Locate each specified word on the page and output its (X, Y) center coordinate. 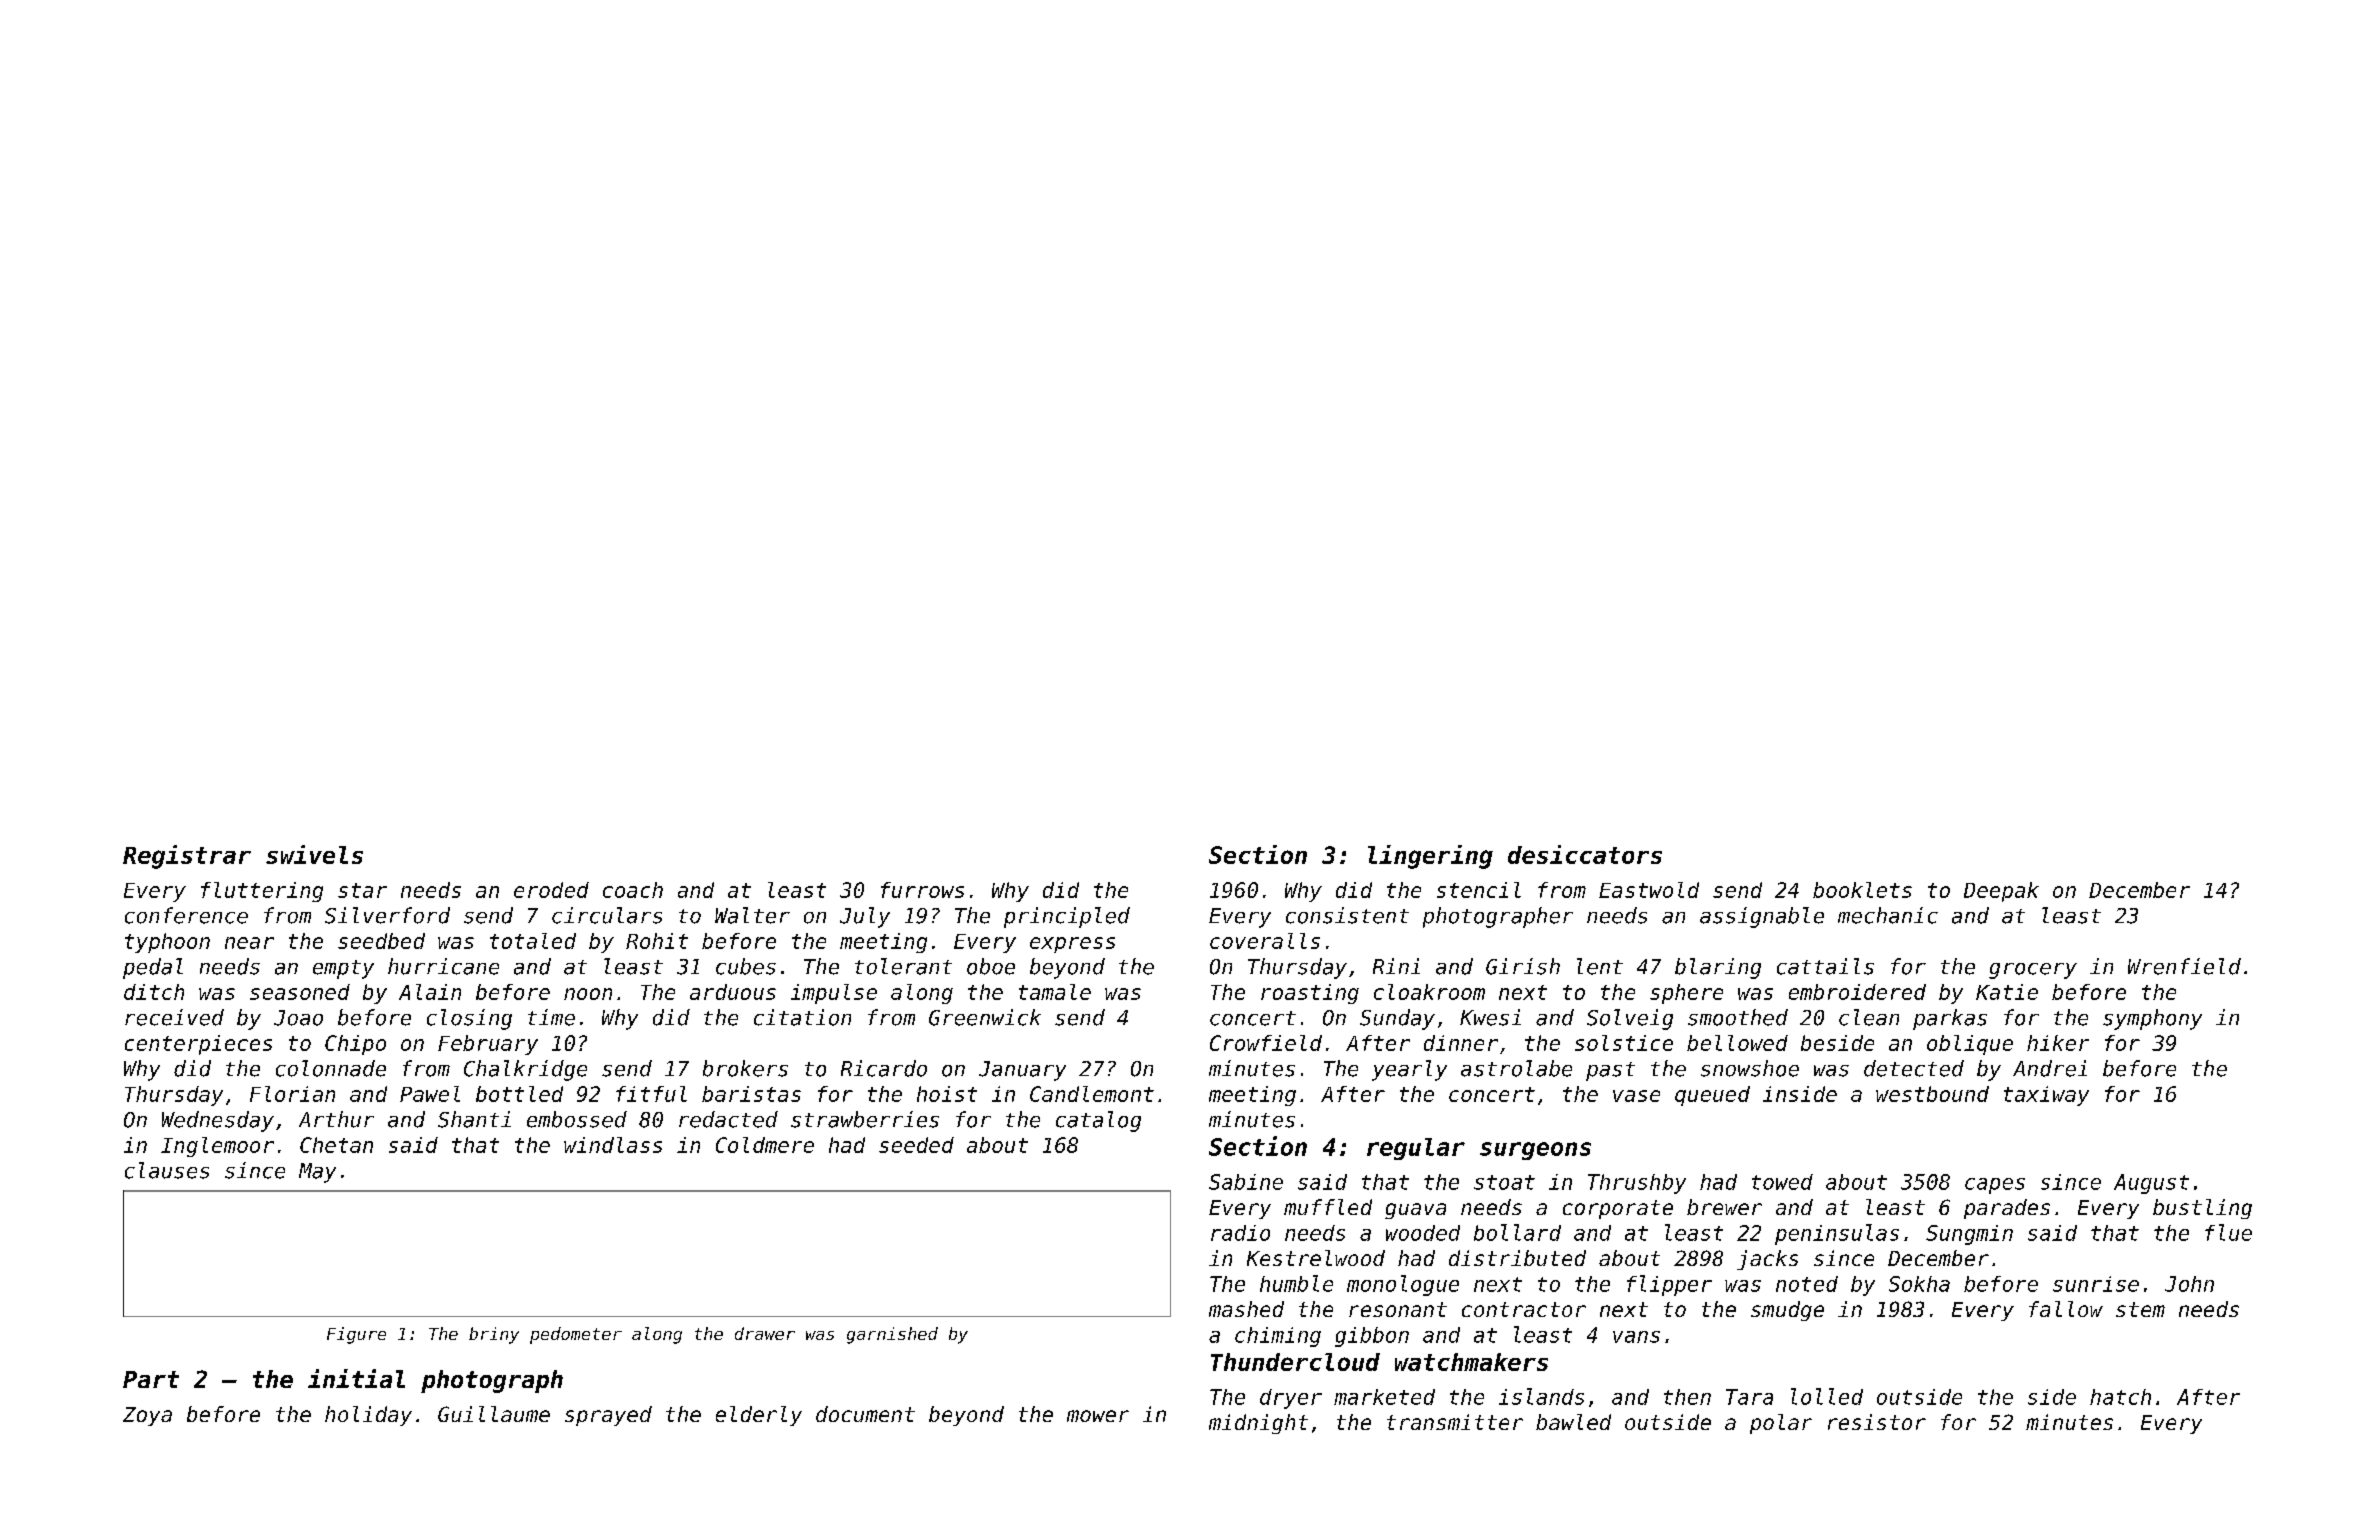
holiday (368, 1416)
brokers (745, 1068)
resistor (1877, 1422)
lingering (1430, 857)
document (865, 1414)
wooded (1423, 1233)
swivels (314, 854)
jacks (1767, 1260)
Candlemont (1092, 1094)
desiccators (1585, 854)
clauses (167, 1170)
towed (1782, 1182)
